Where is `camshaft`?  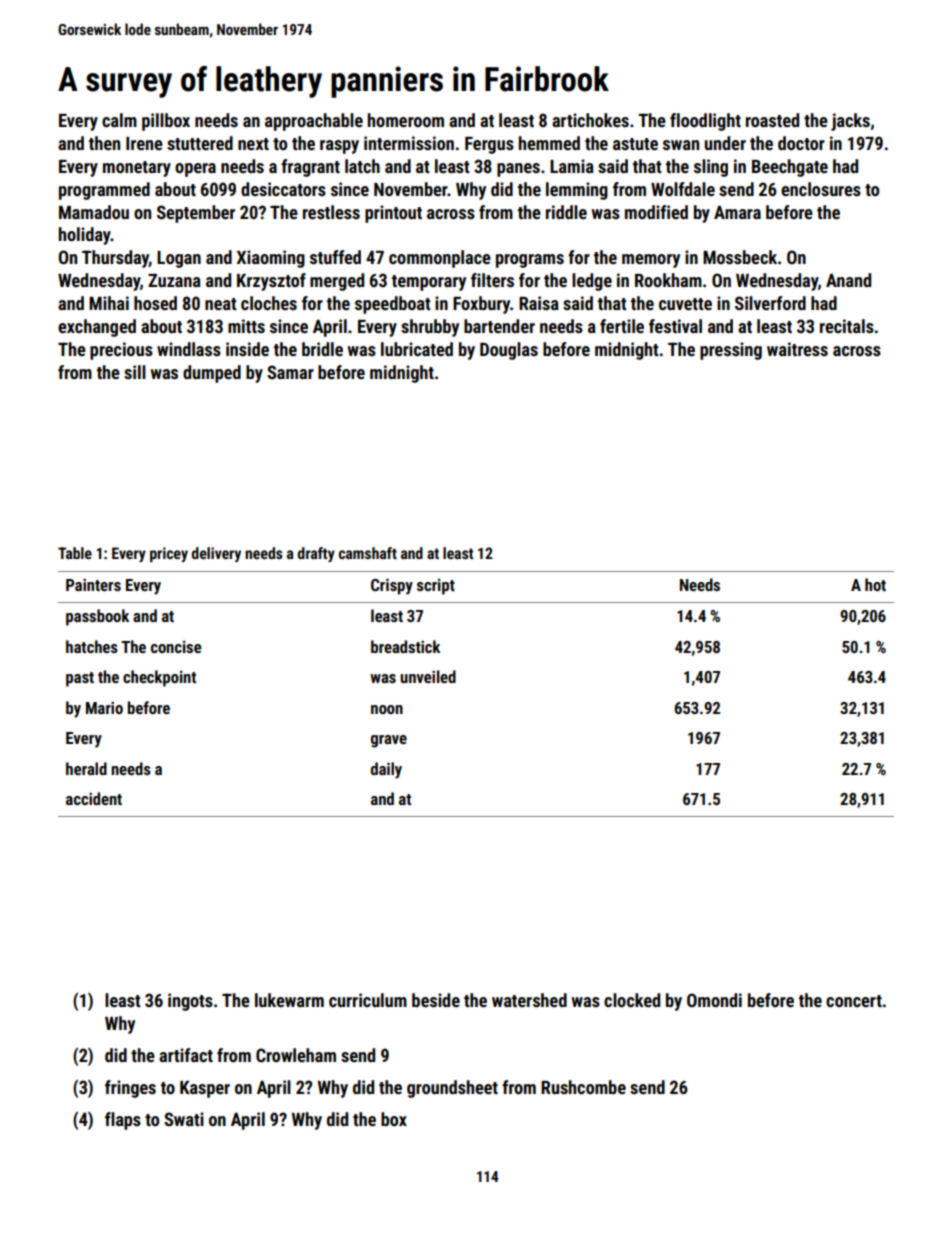
camshaft is located at coordinates (368, 553).
